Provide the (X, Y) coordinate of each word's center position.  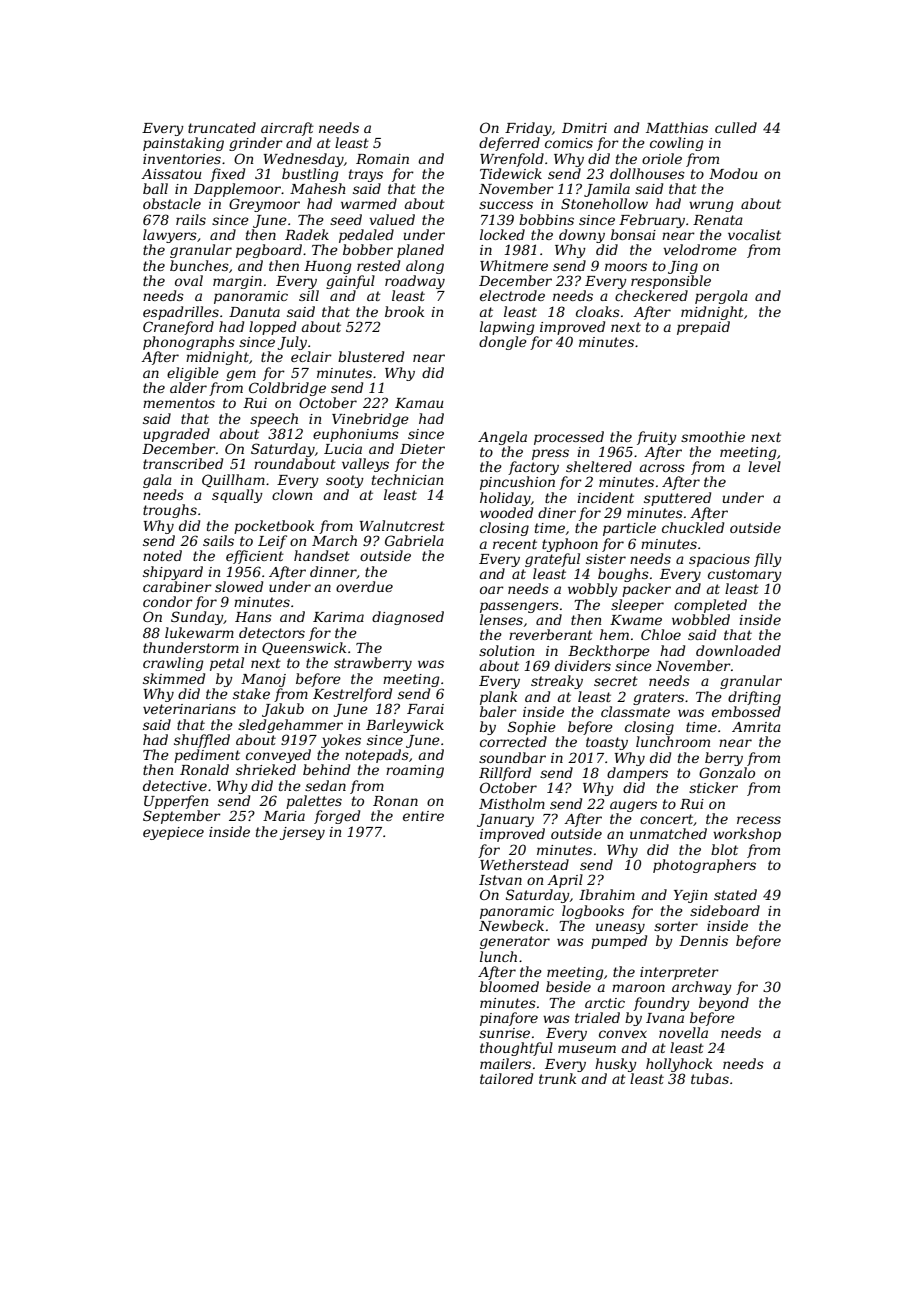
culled (736, 127)
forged (337, 817)
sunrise (504, 1033)
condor (168, 601)
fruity (657, 438)
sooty (345, 481)
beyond (724, 1004)
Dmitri (584, 128)
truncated (222, 127)
